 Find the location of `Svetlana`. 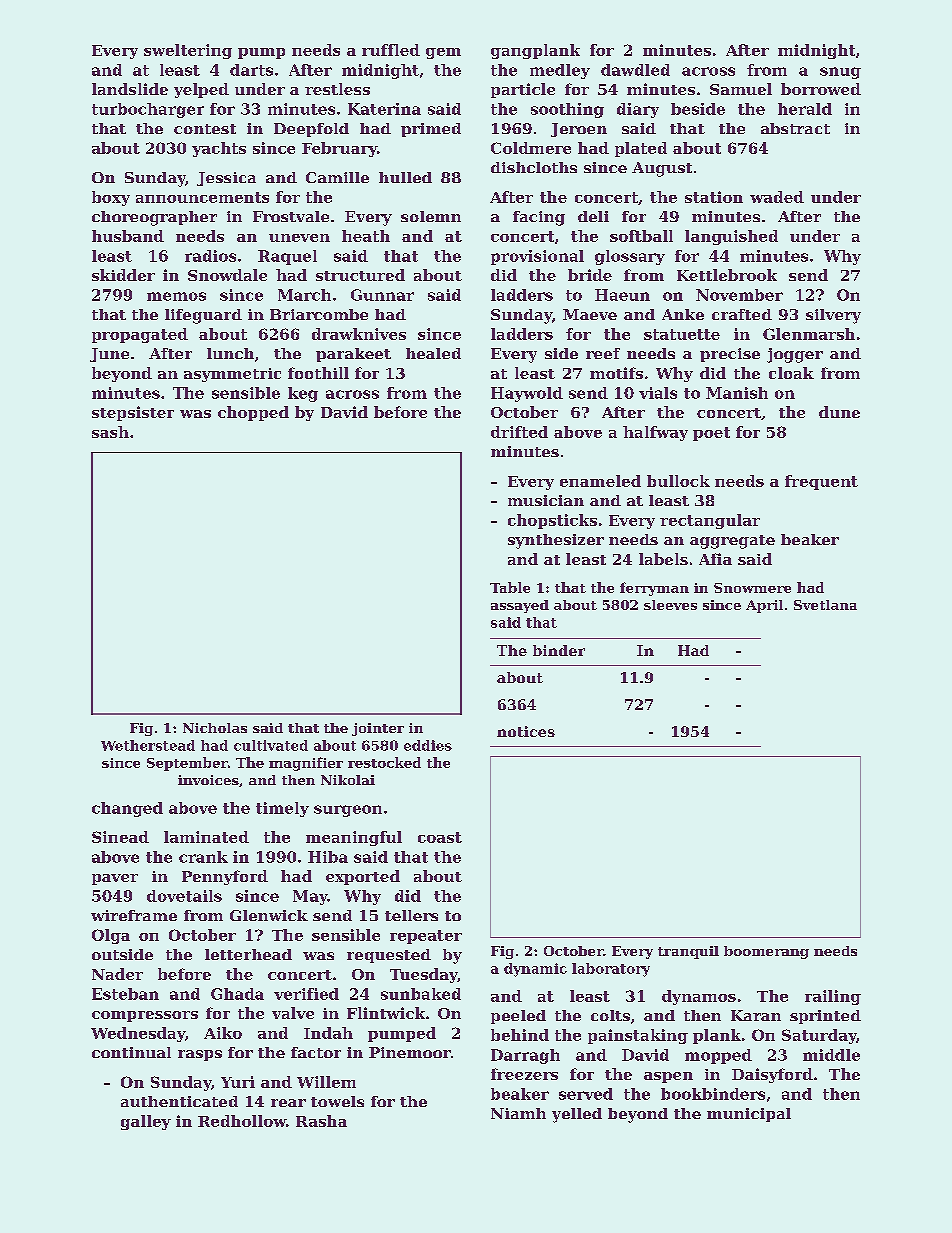

Svetlana is located at coordinates (825, 605).
